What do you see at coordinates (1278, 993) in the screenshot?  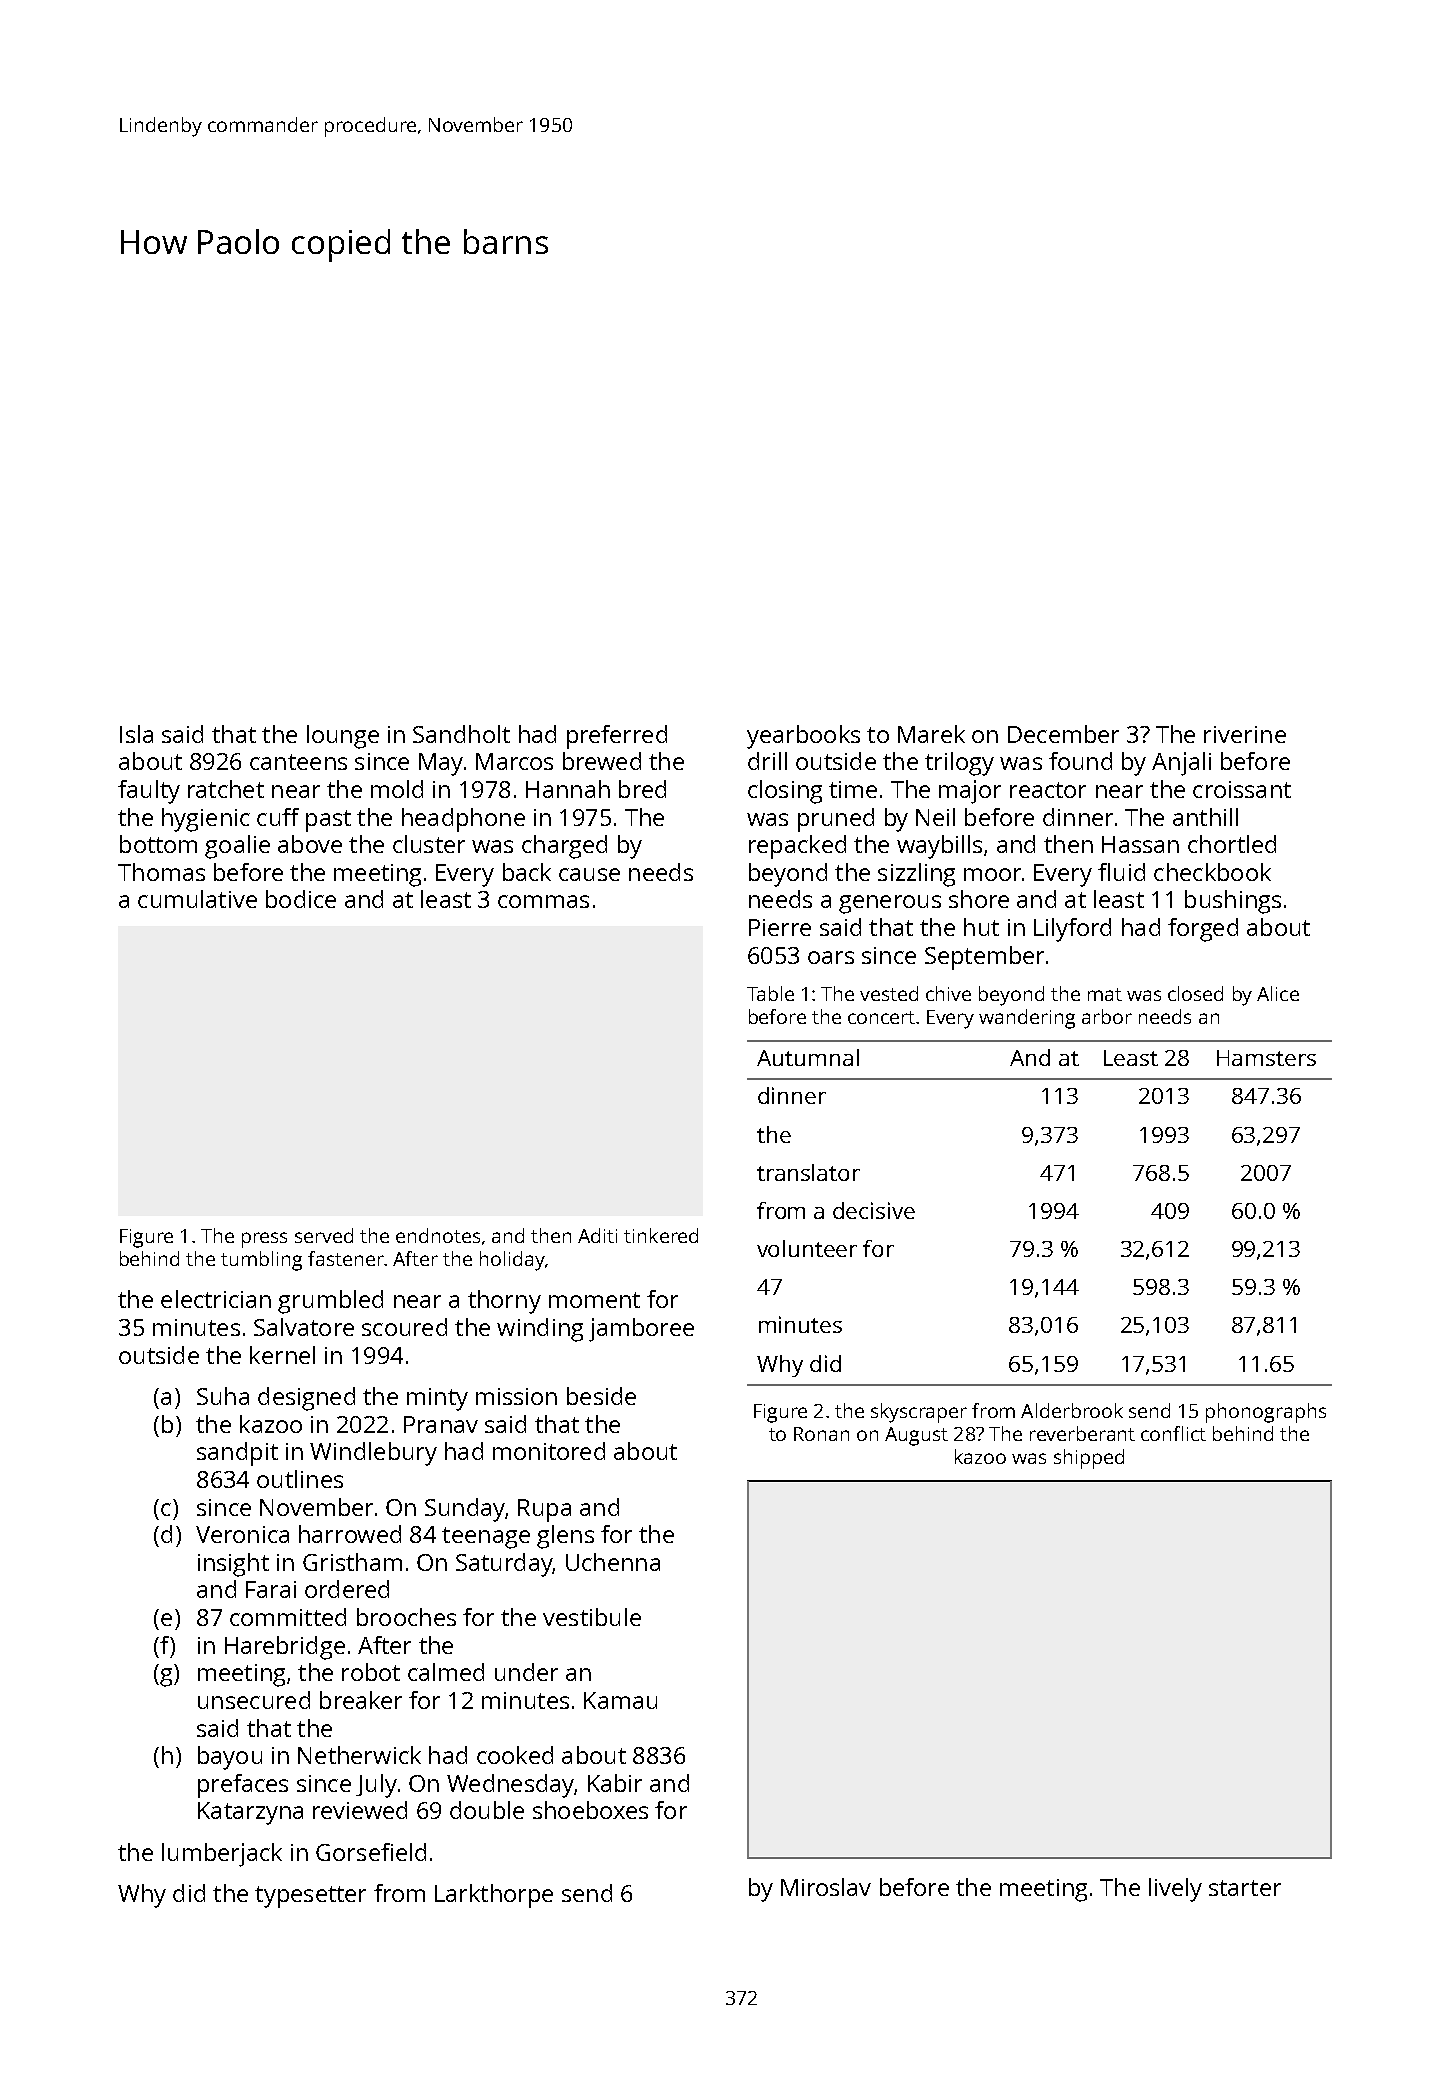 I see `Alice` at bounding box center [1278, 993].
